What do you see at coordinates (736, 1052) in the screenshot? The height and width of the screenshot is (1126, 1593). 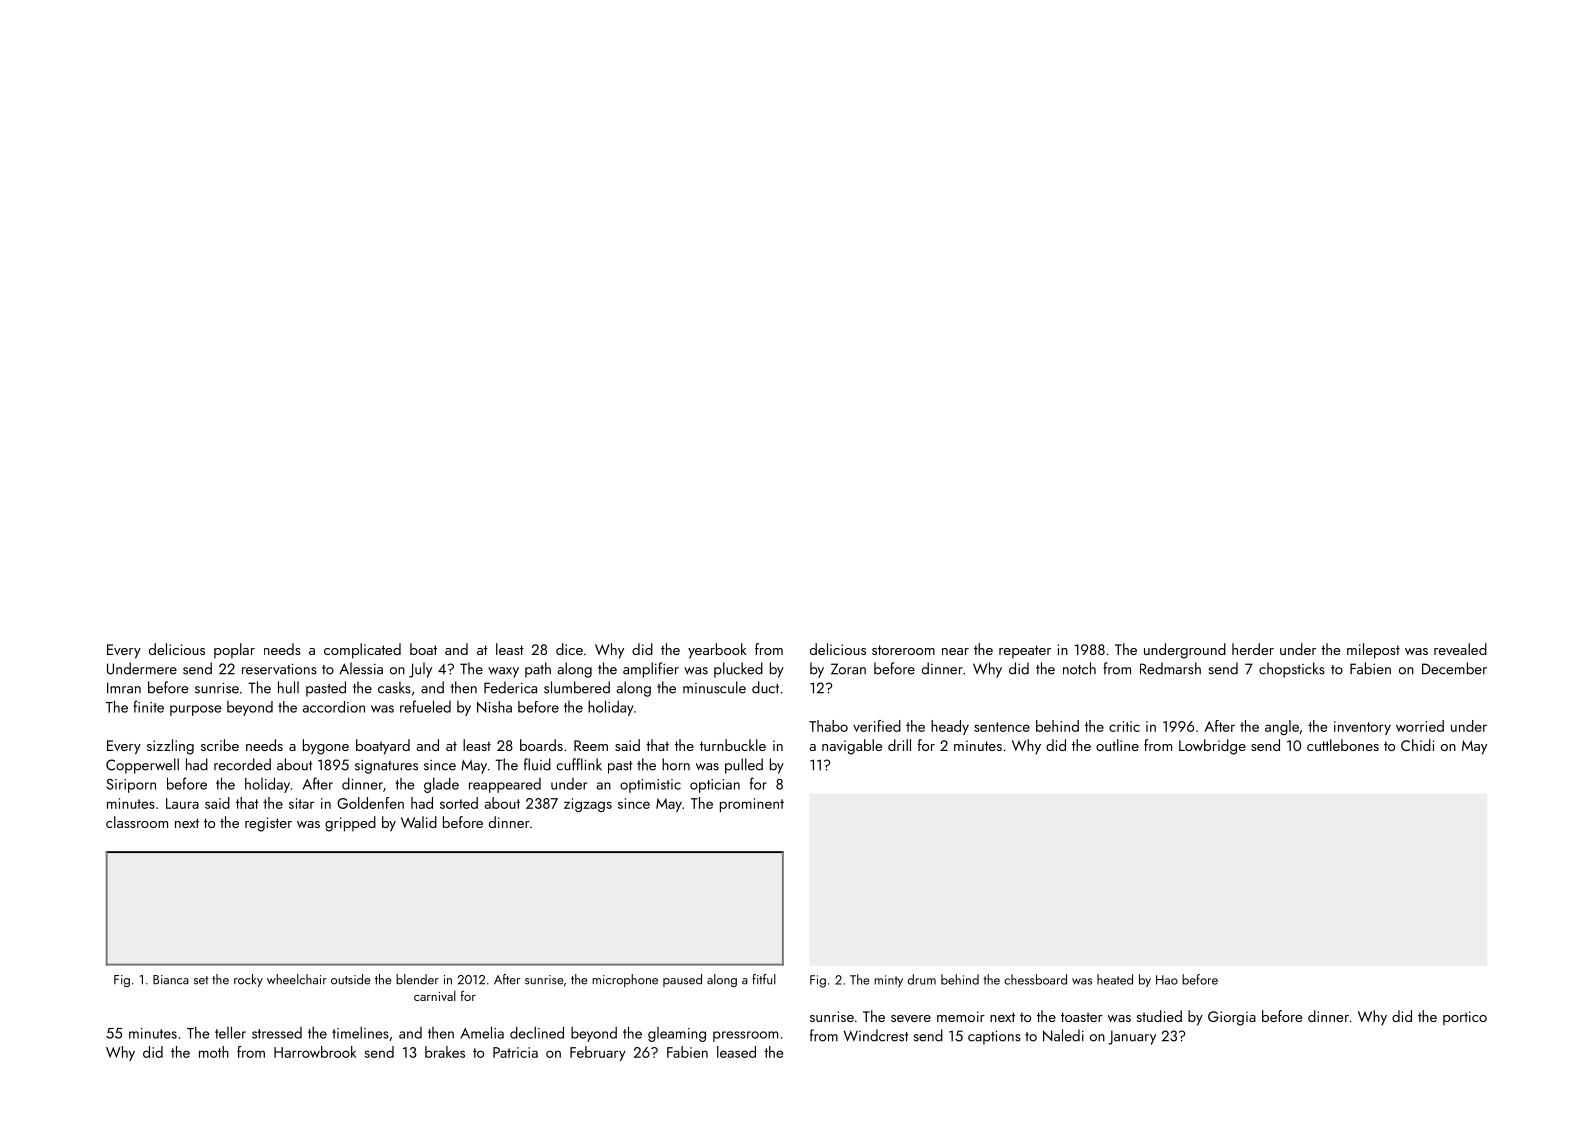 I see `leased` at bounding box center [736, 1052].
